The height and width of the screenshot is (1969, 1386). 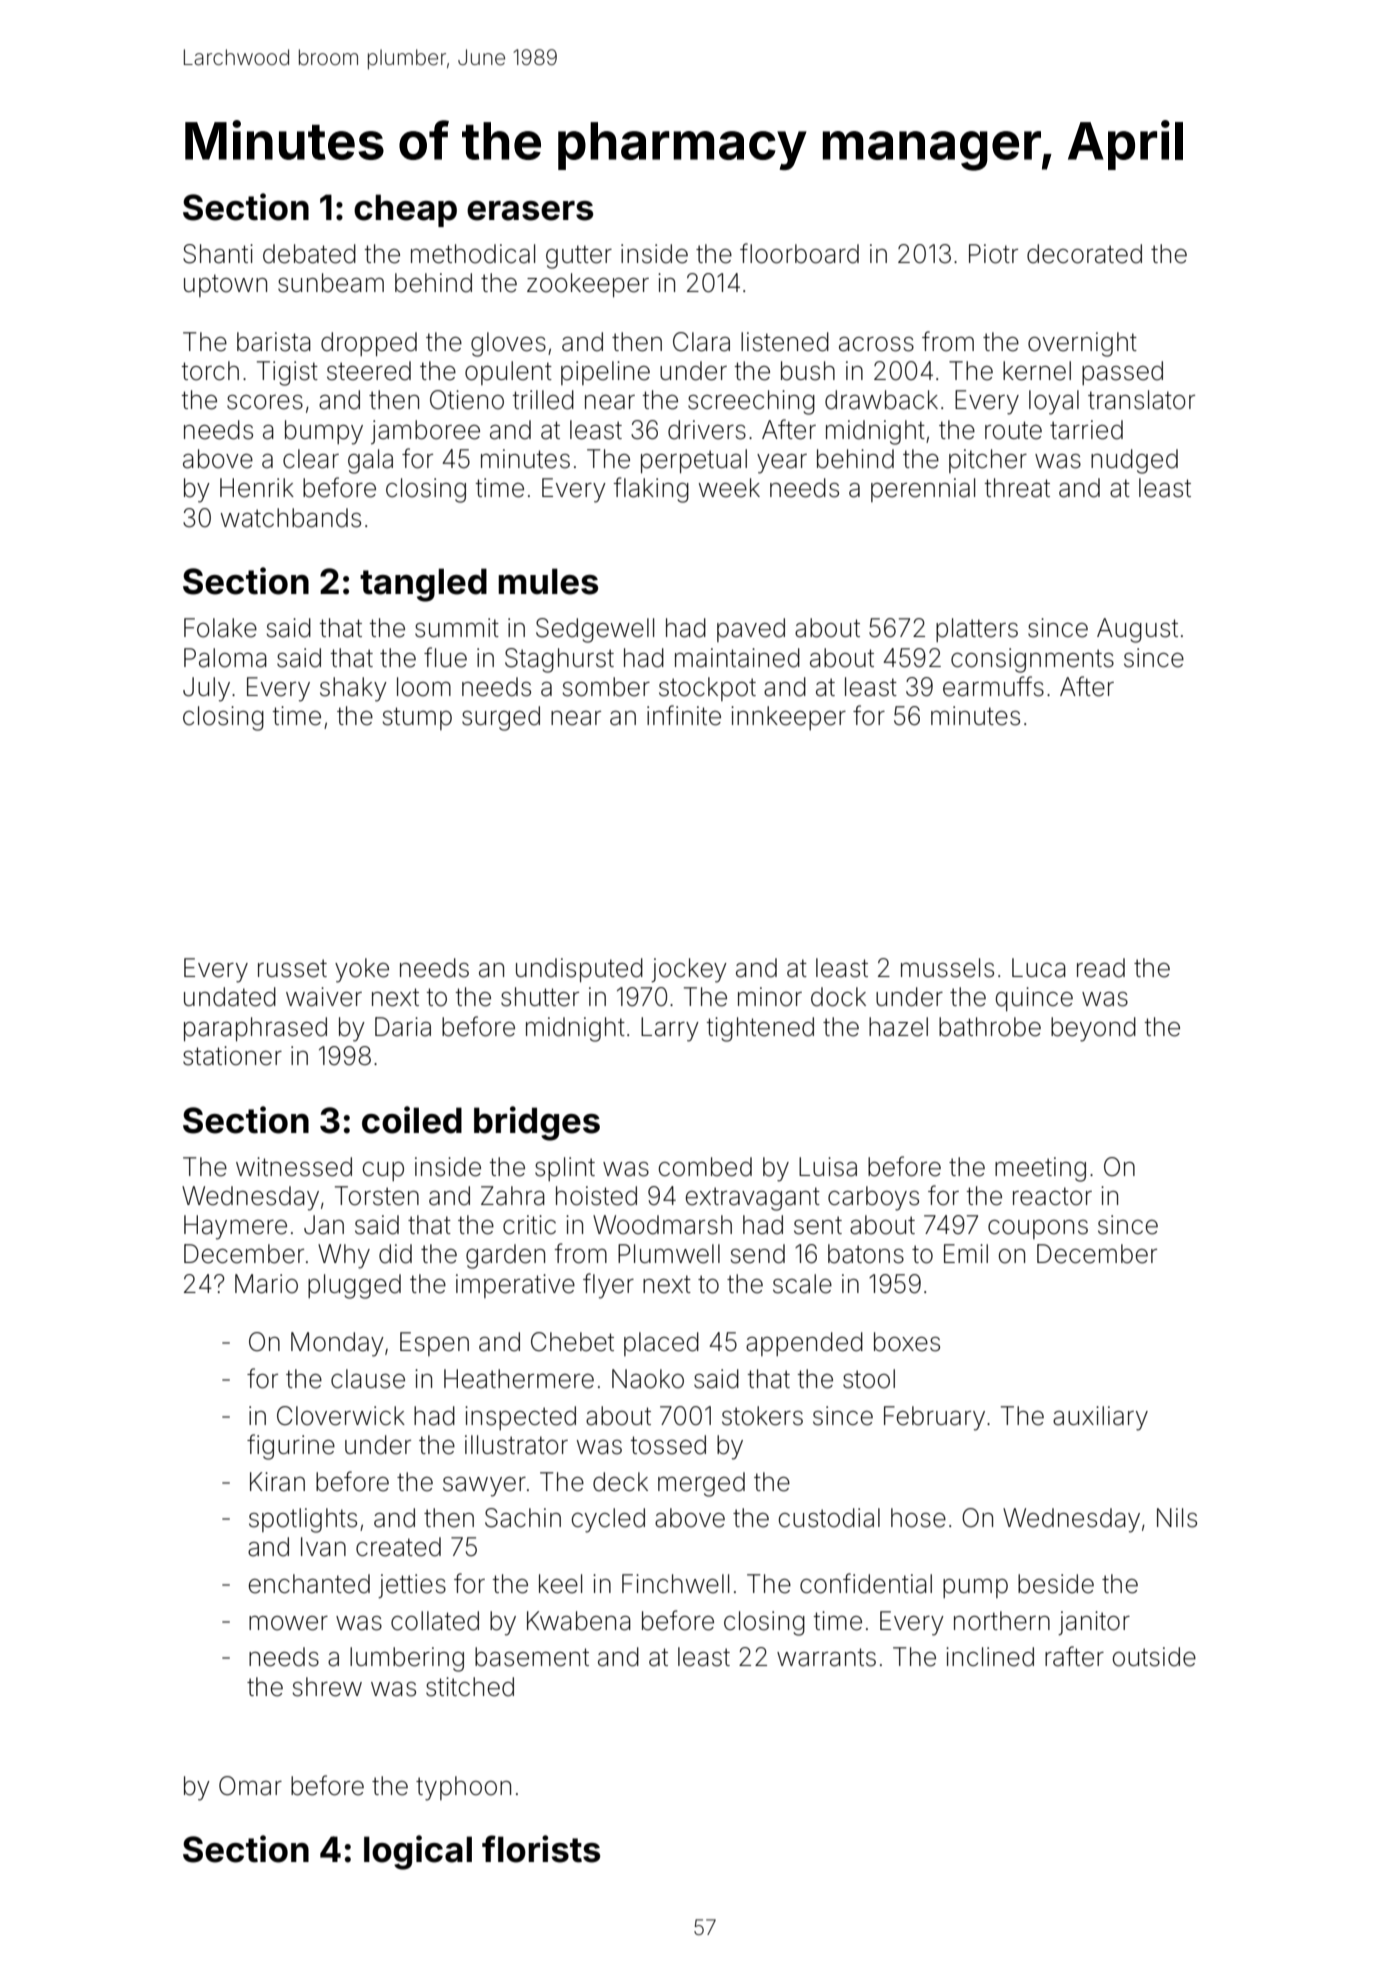 I want to click on warrants, so click(x=826, y=1657).
